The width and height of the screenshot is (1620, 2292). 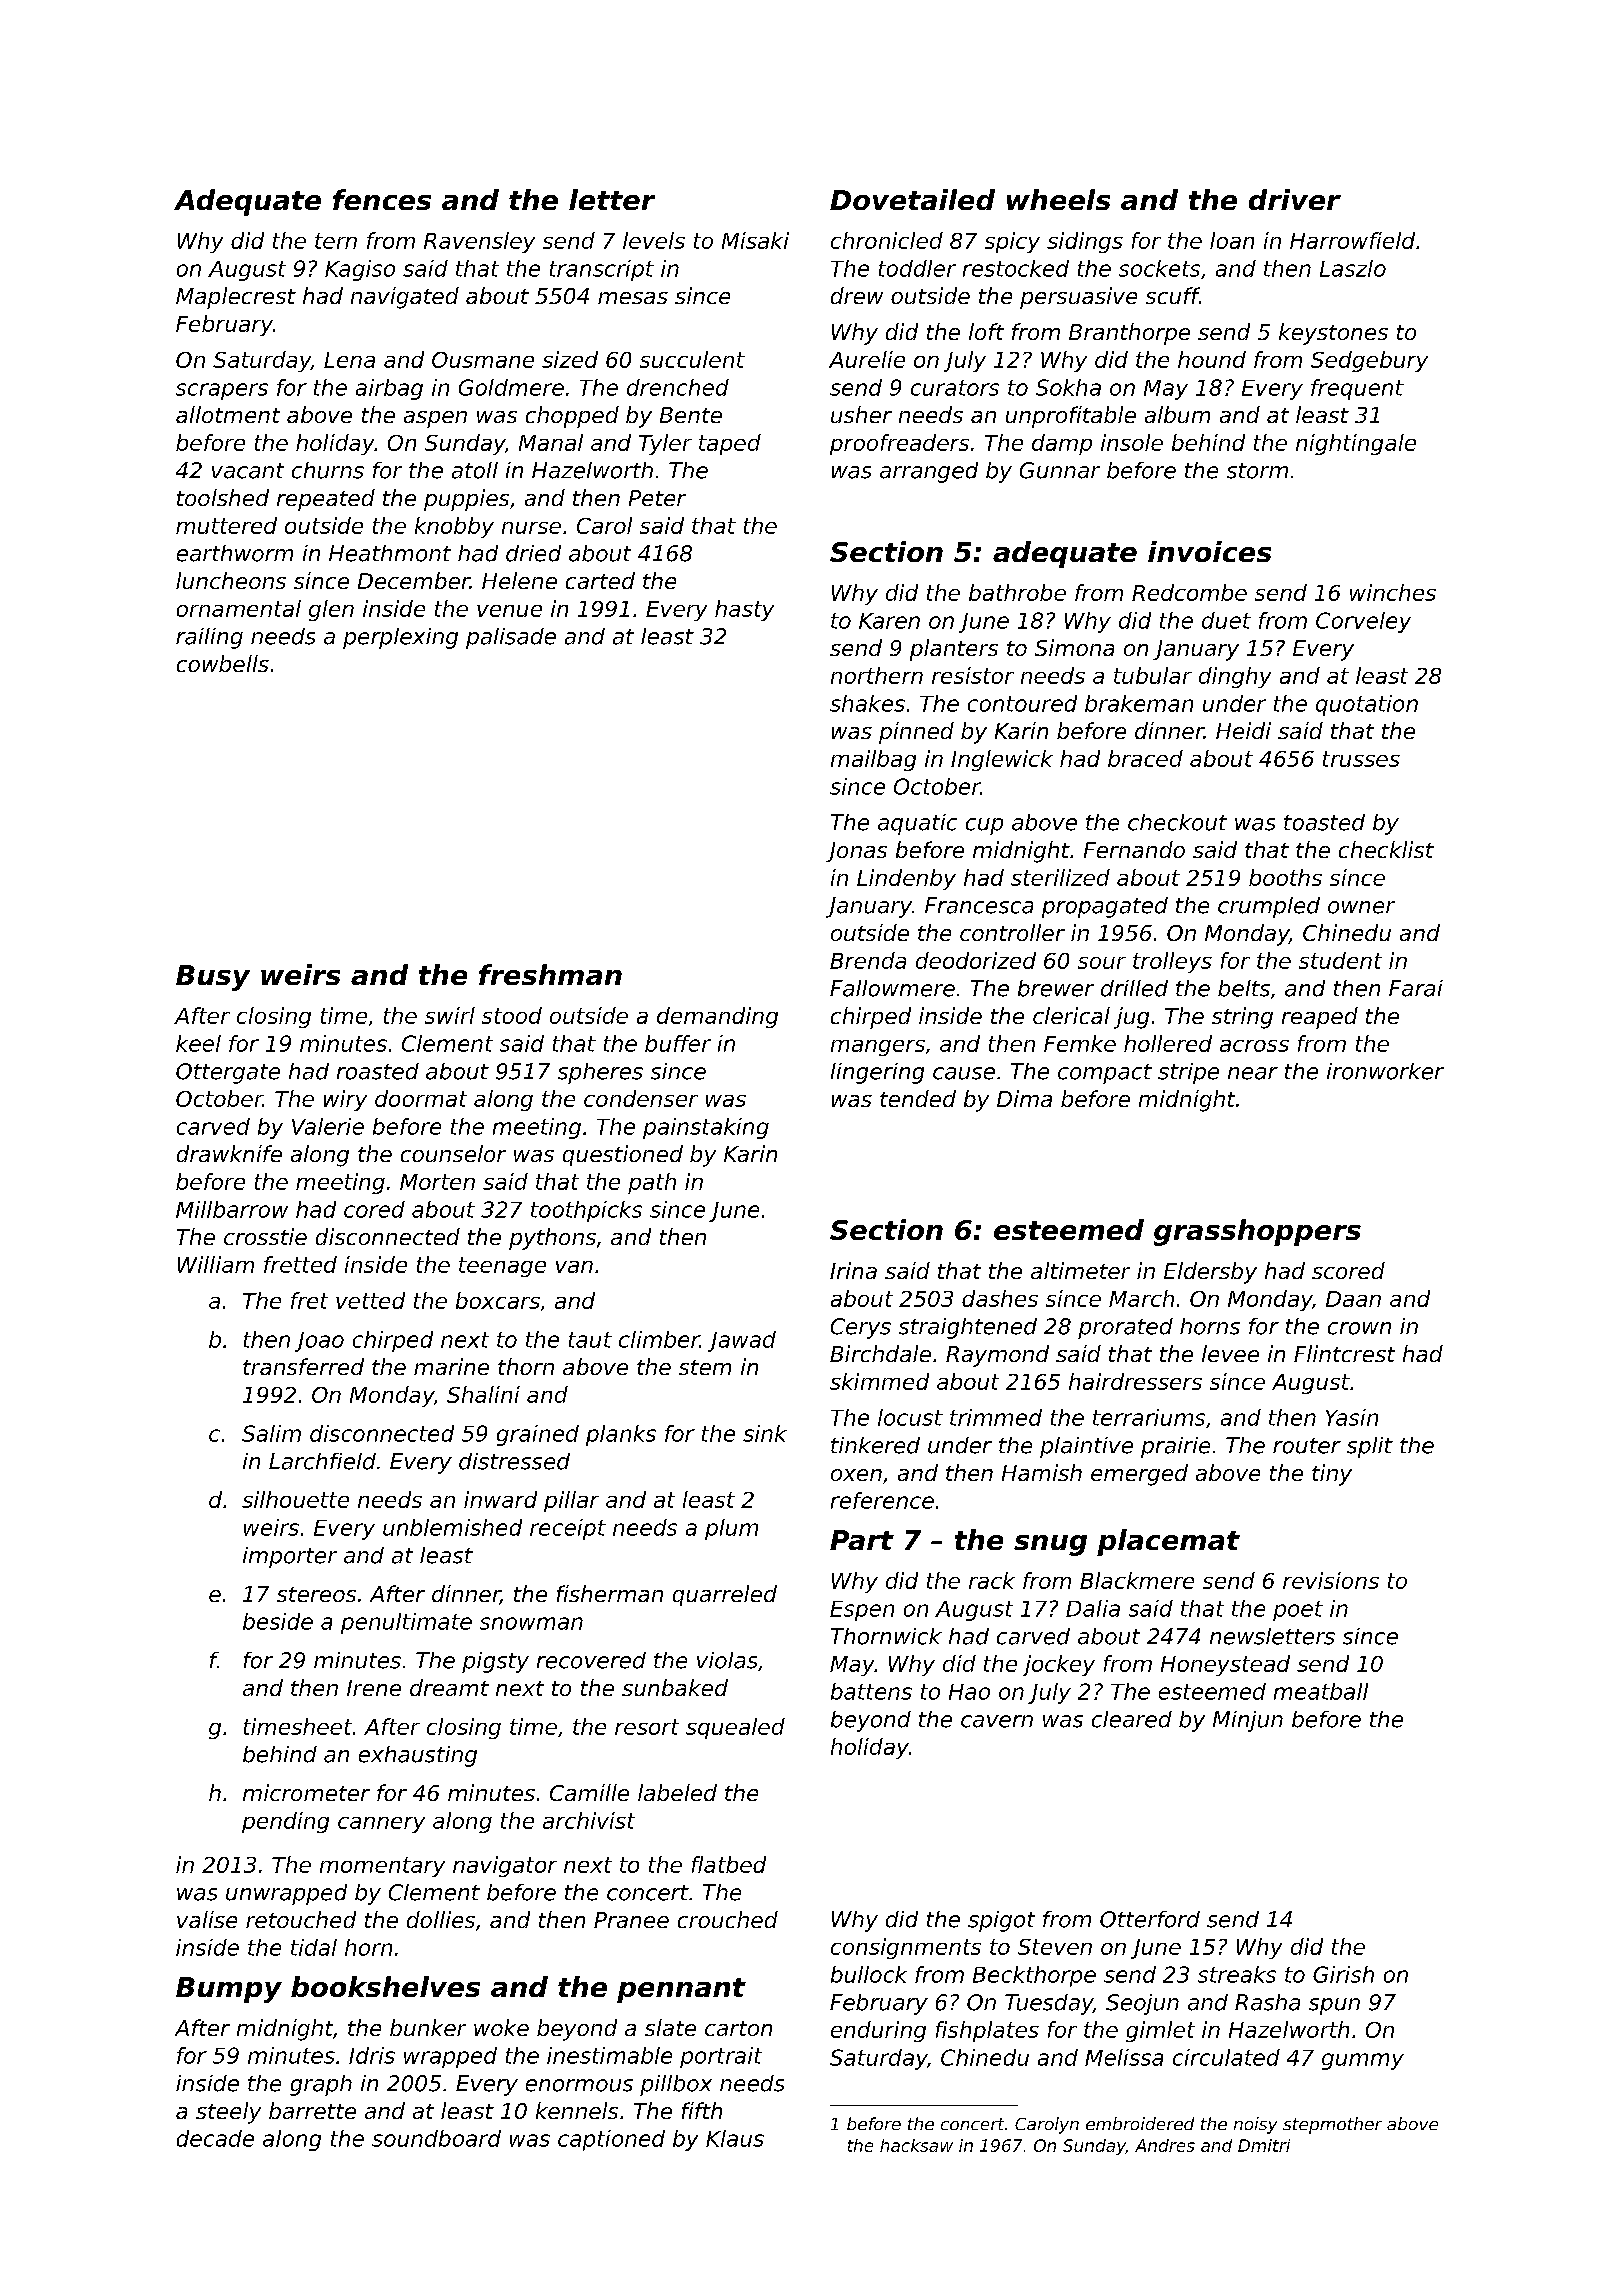 I want to click on Branthorpe, so click(x=1129, y=334).
